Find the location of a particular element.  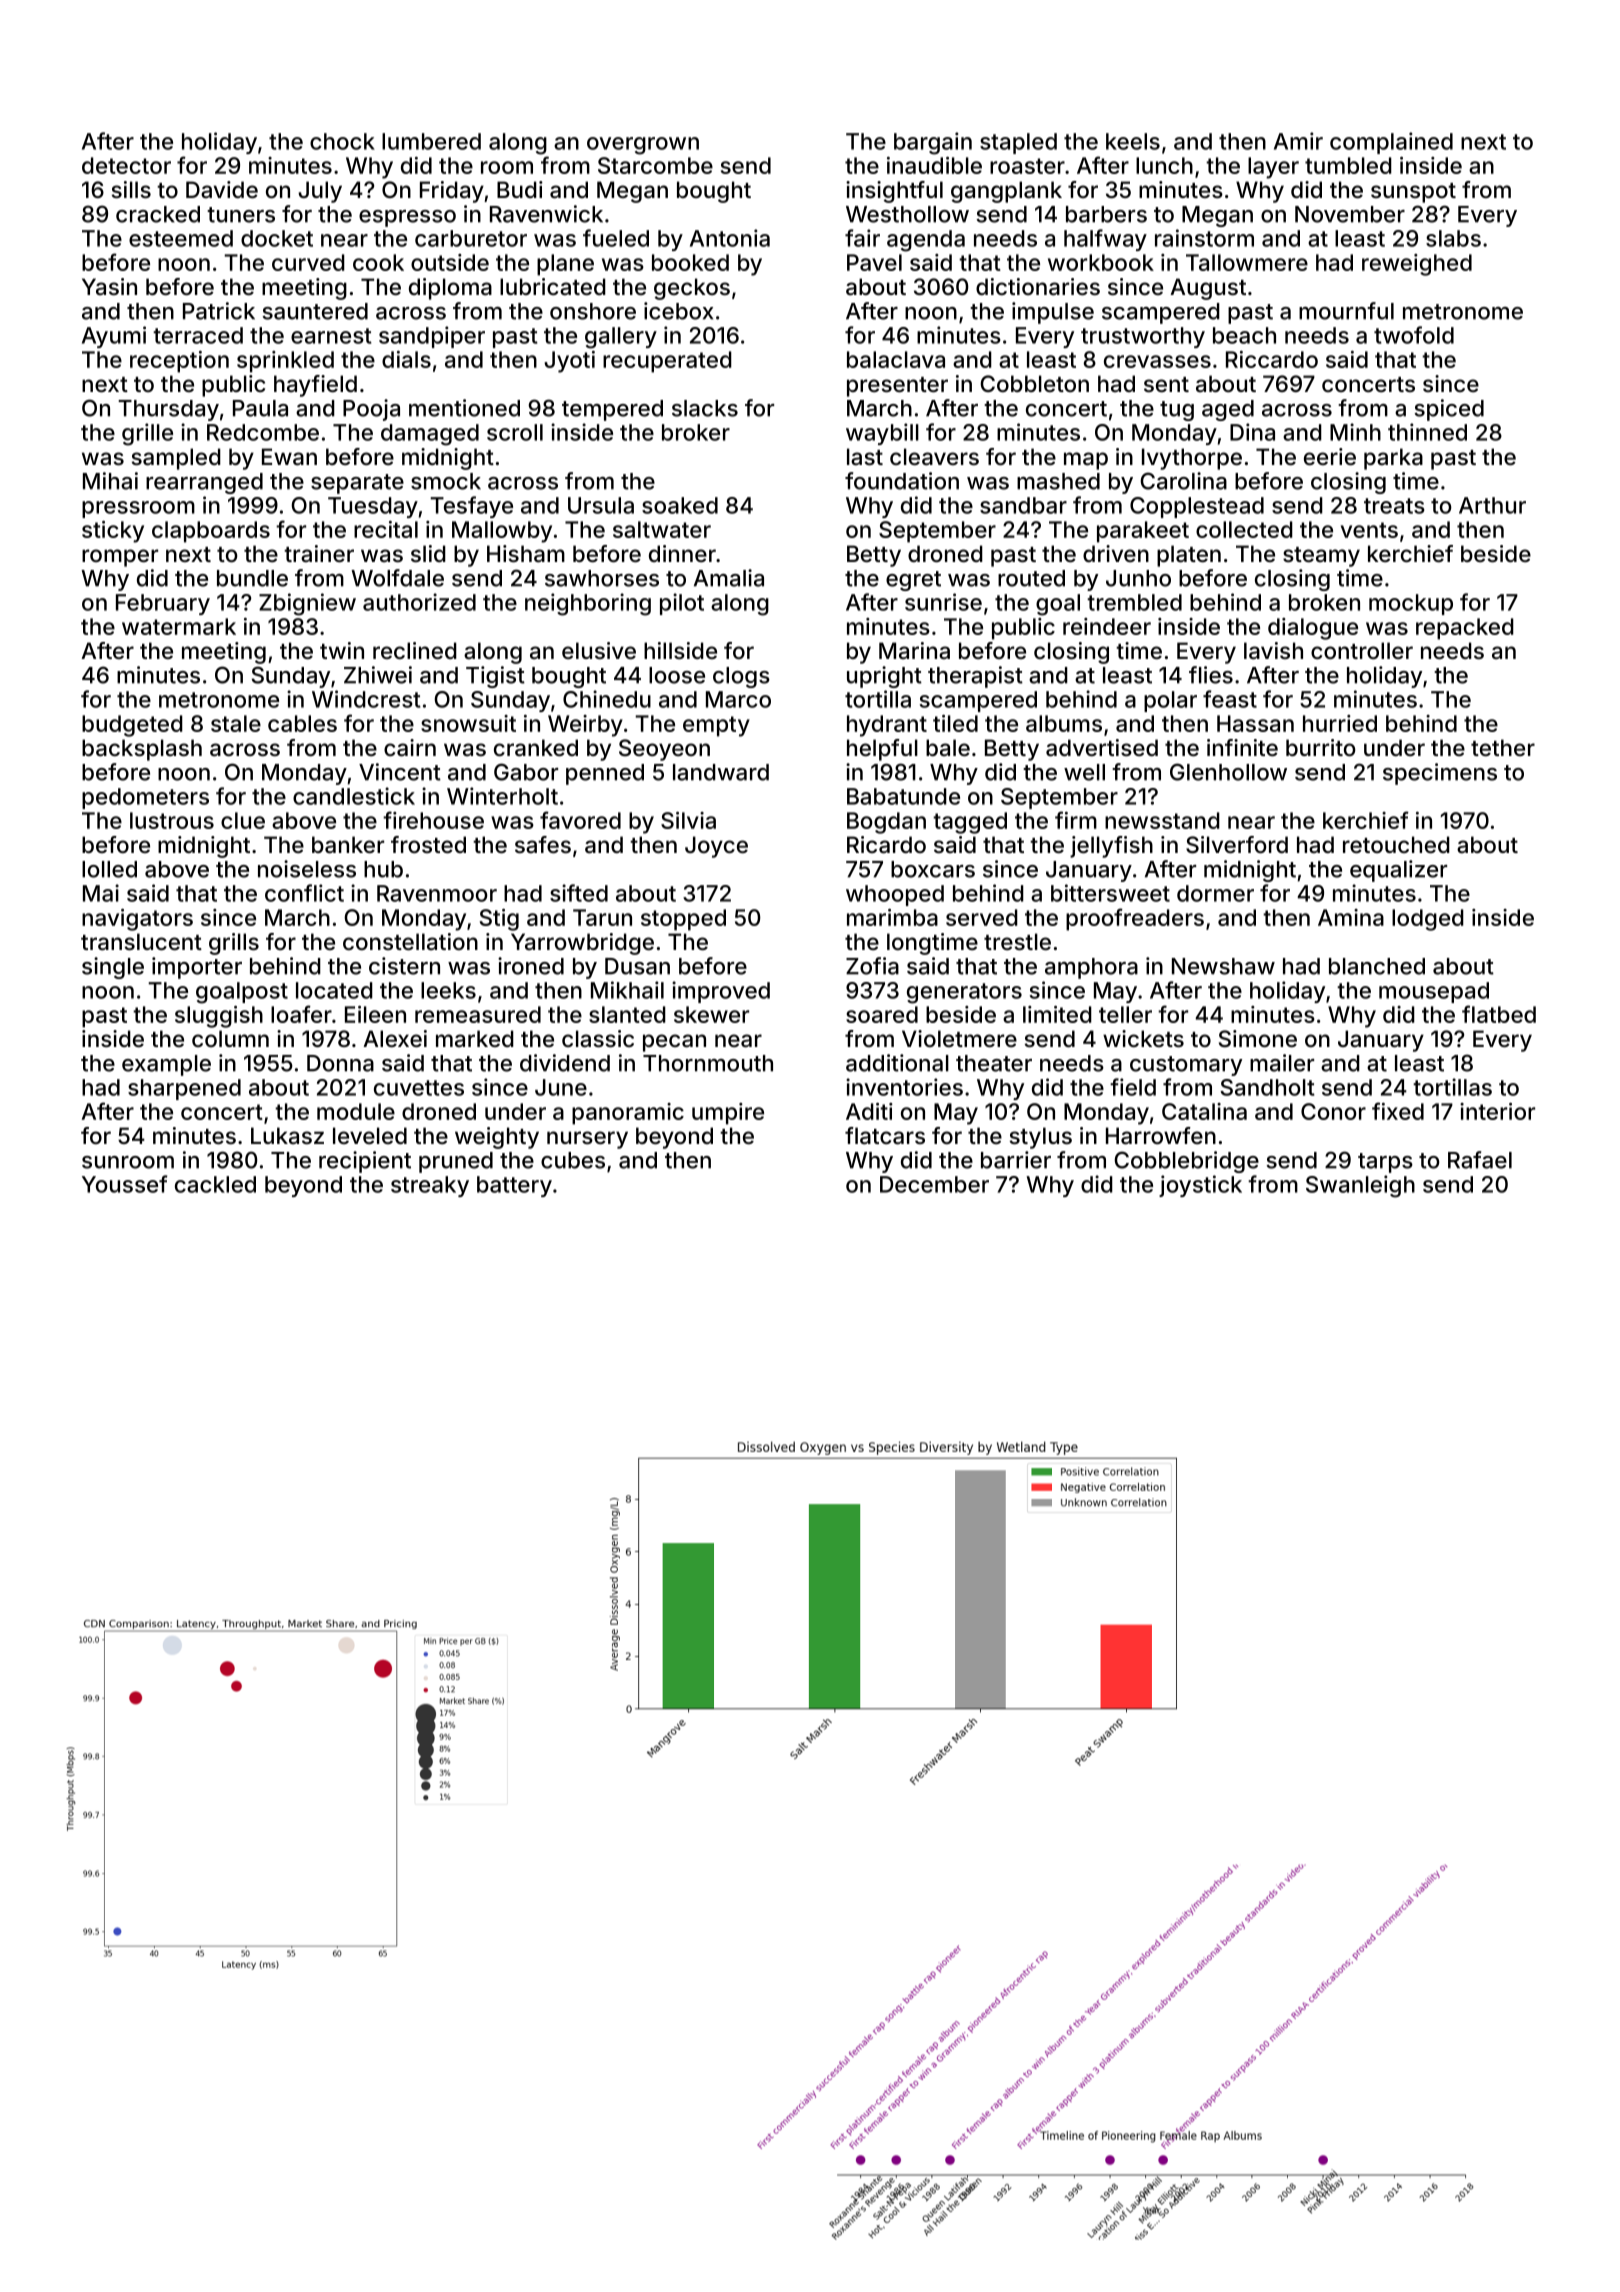

Tallowmere is located at coordinates (1247, 262).
